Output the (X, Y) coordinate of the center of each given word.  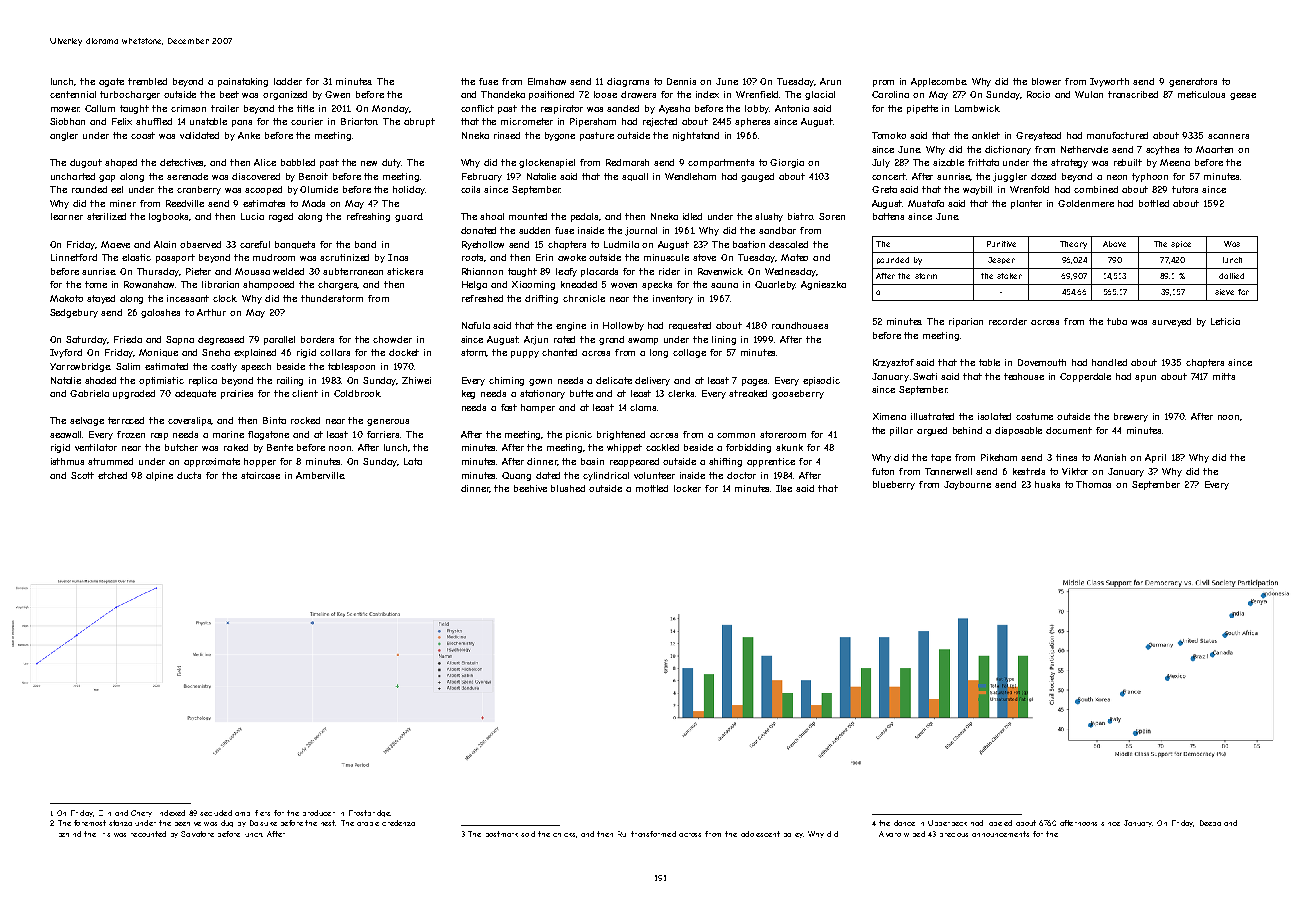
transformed (653, 834)
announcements (1000, 834)
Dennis (681, 81)
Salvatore (197, 834)
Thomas (1093, 484)
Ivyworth (1109, 82)
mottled (652, 488)
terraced (126, 420)
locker (687, 488)
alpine (159, 476)
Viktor (1075, 471)
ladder (288, 81)
